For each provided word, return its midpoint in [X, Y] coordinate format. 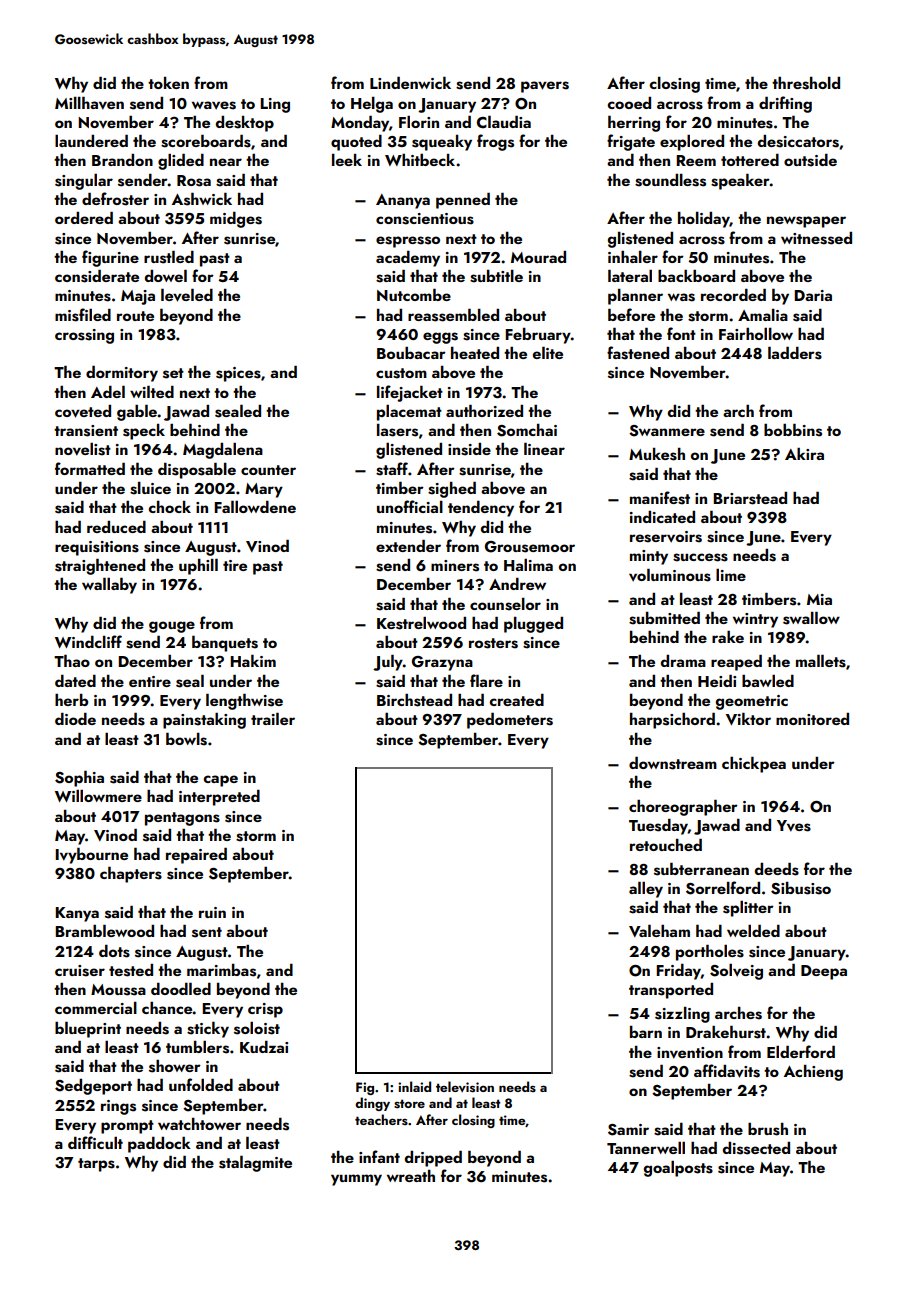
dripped [433, 1159]
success [700, 557]
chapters [131, 875]
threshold [806, 83]
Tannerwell [646, 1148]
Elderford [801, 1051]
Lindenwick [410, 83]
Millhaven [89, 103]
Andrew [517, 584]
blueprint [88, 1030]
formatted [90, 468]
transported [671, 991]
